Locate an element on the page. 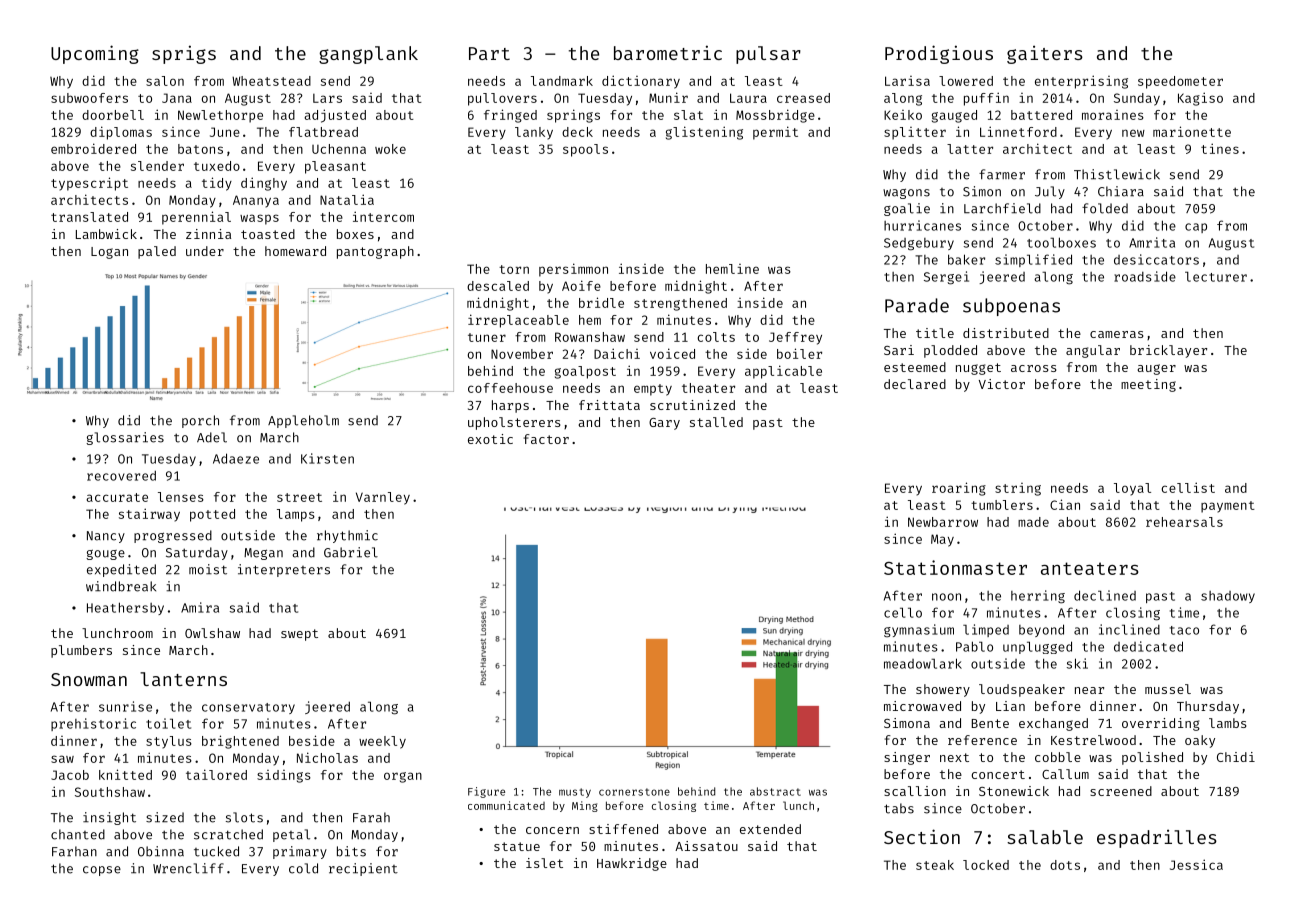  baker is located at coordinates (966, 259).
